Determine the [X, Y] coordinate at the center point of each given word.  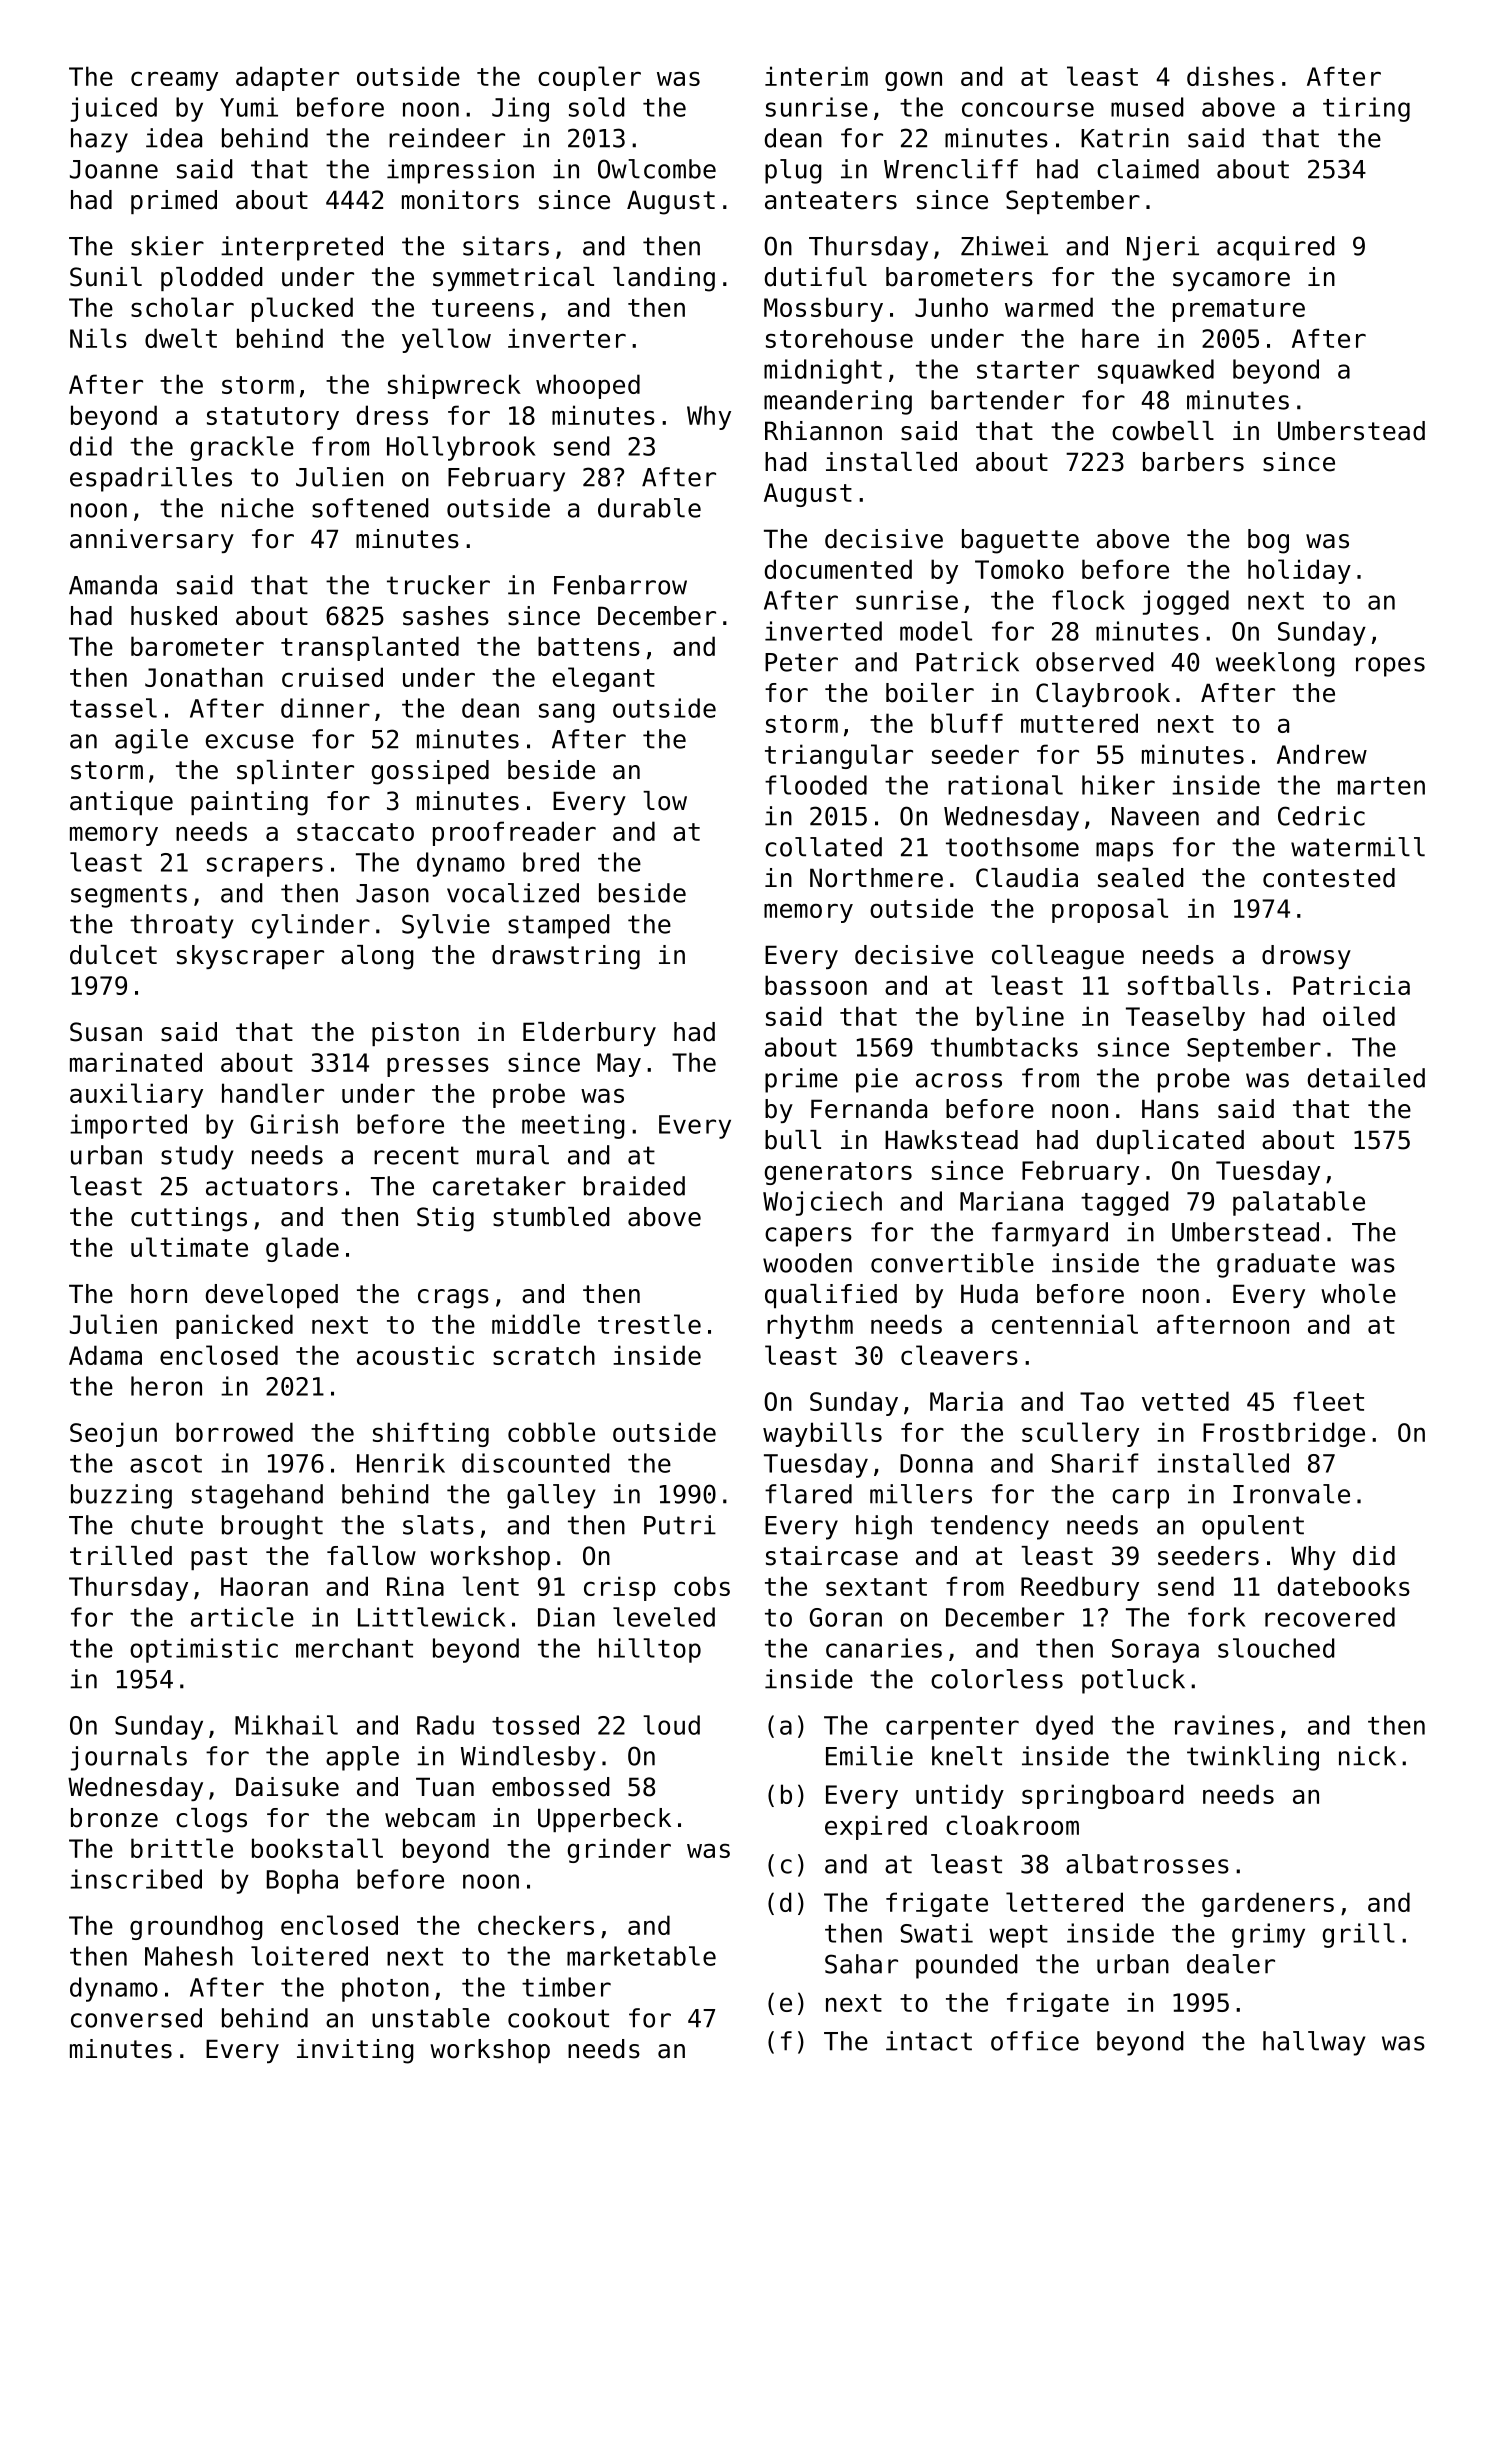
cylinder [311, 926]
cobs [702, 1586]
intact [929, 2041]
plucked [302, 309]
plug [793, 171]
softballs [1193, 985]
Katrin [1125, 138]
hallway [1314, 2043]
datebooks [1344, 1586]
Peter [801, 662]
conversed [136, 2018]
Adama [105, 1355]
